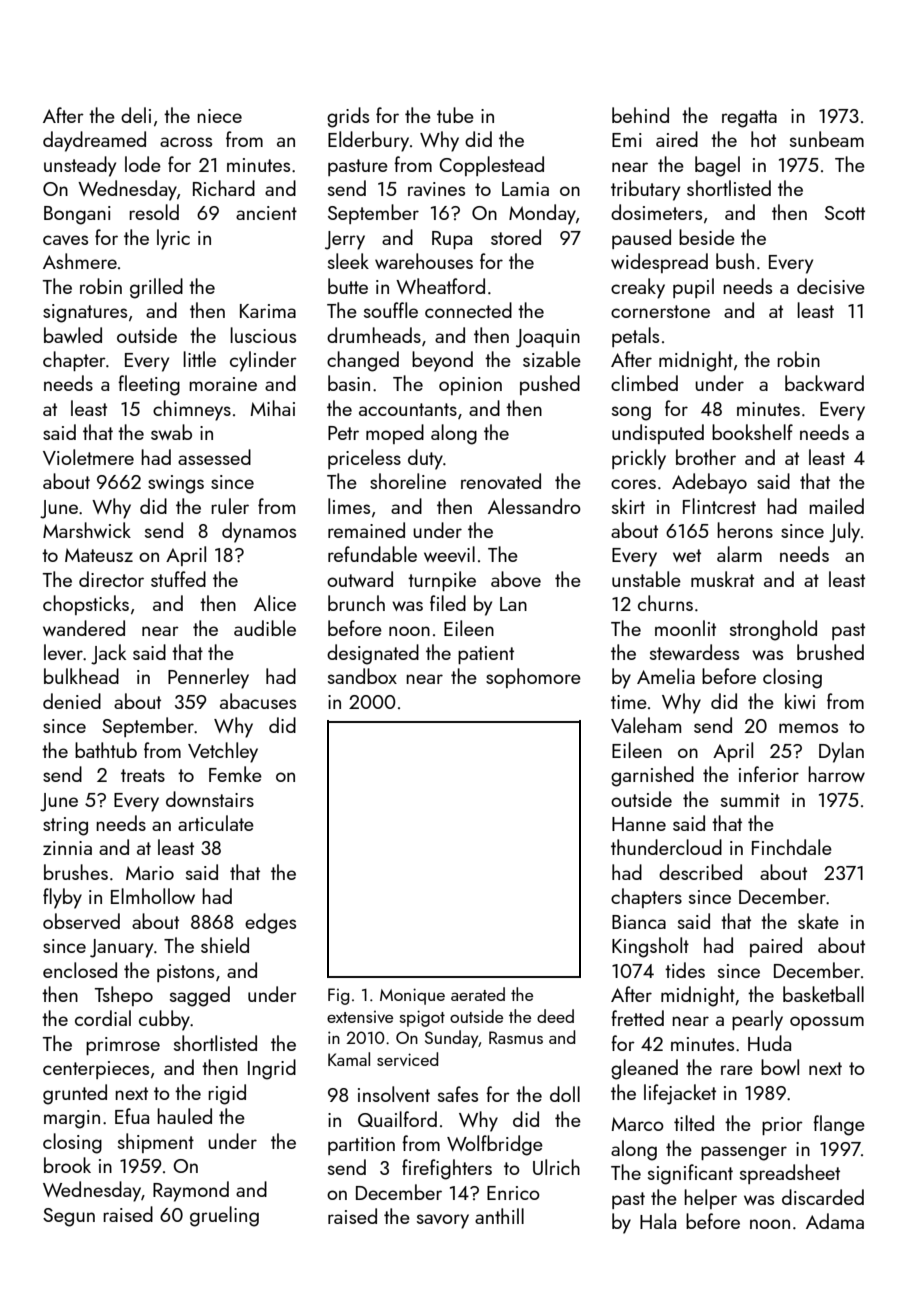 This screenshot has width=908, height=1316. Describe the element at coordinates (72, 701) in the screenshot. I see `denied` at that location.
